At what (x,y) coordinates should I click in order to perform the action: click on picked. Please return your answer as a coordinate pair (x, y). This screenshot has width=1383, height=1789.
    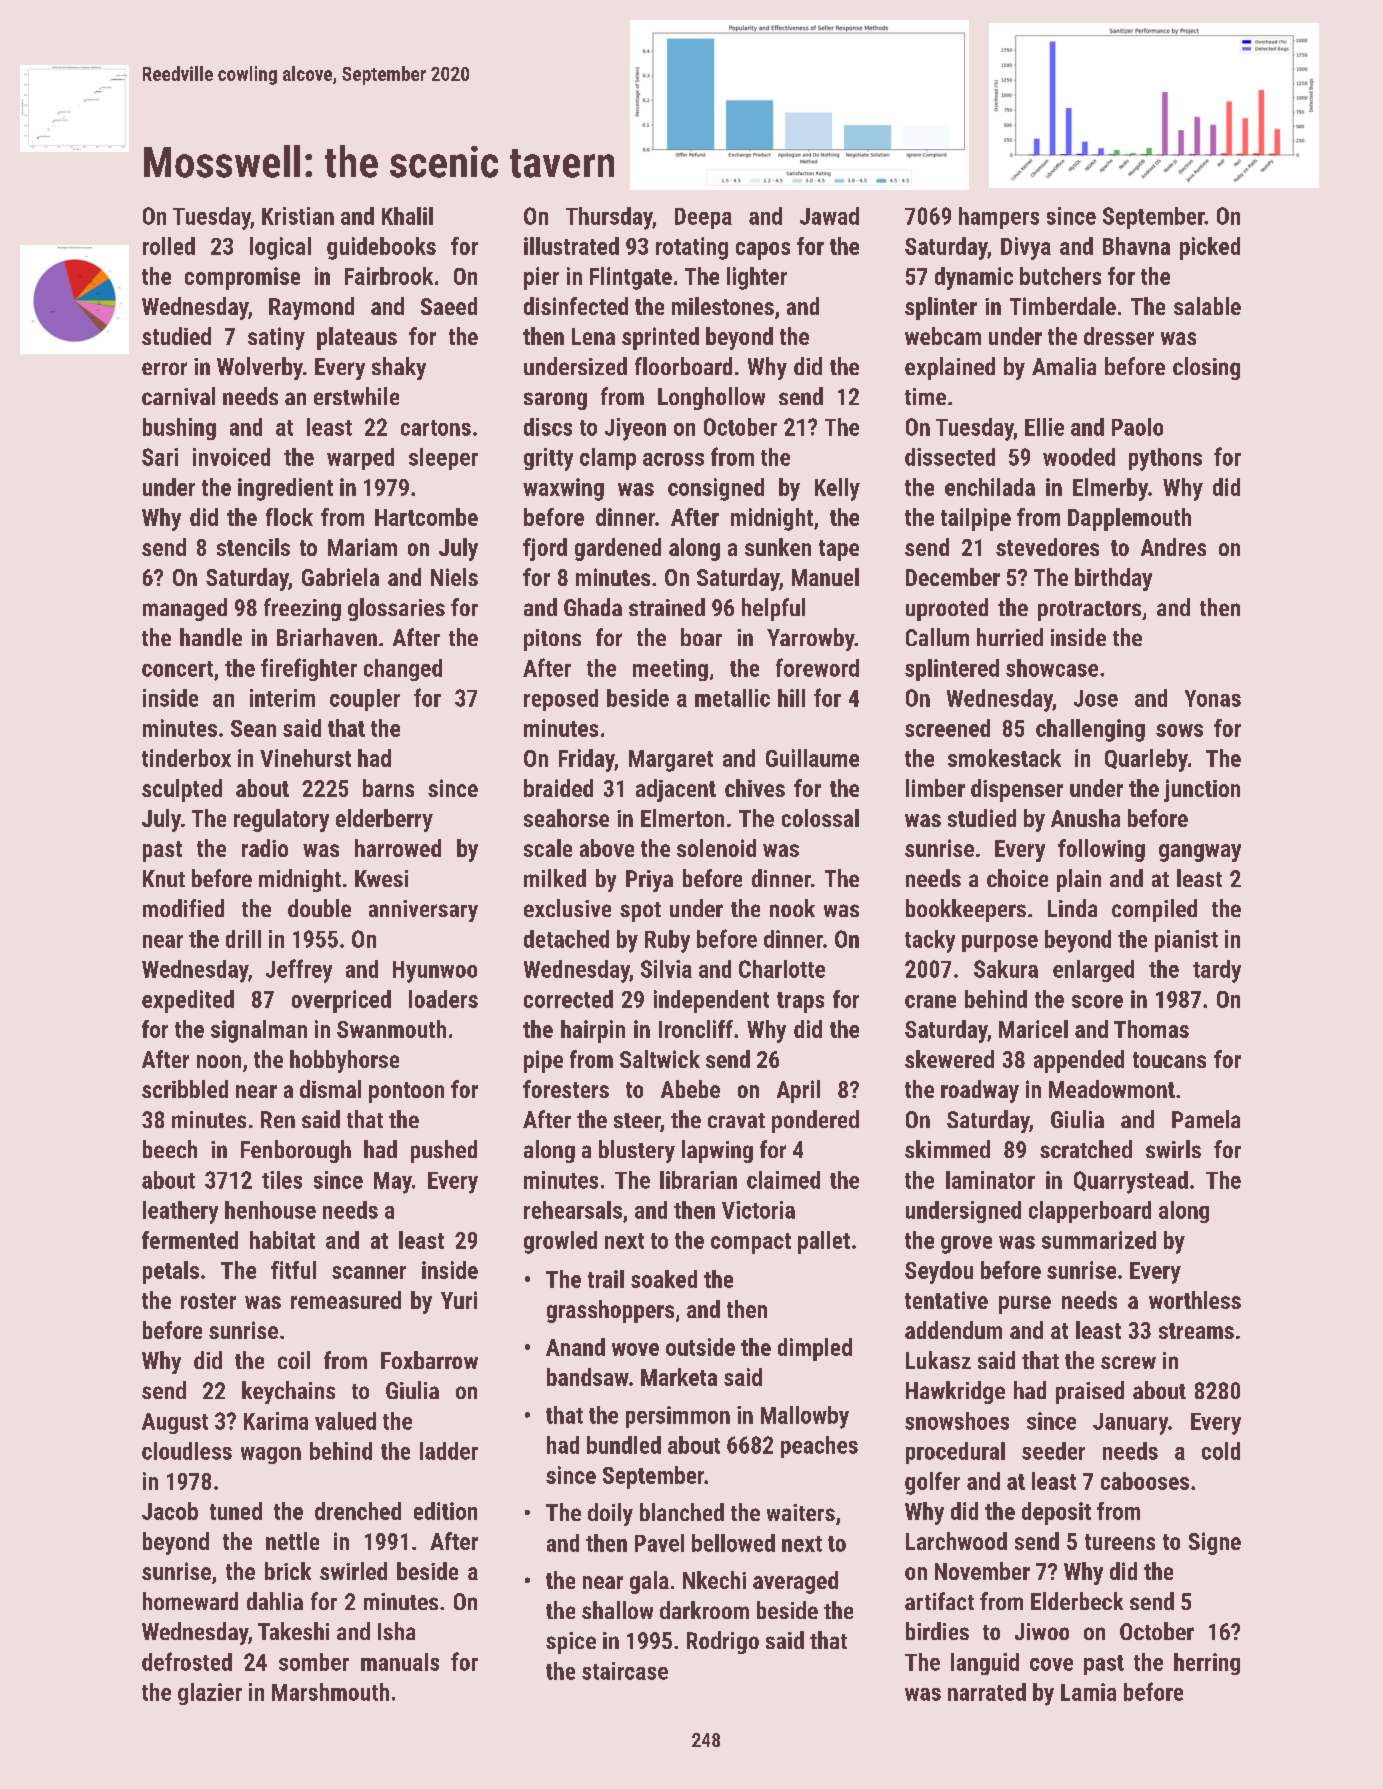
    Looking at the image, I should click on (1210, 248).
